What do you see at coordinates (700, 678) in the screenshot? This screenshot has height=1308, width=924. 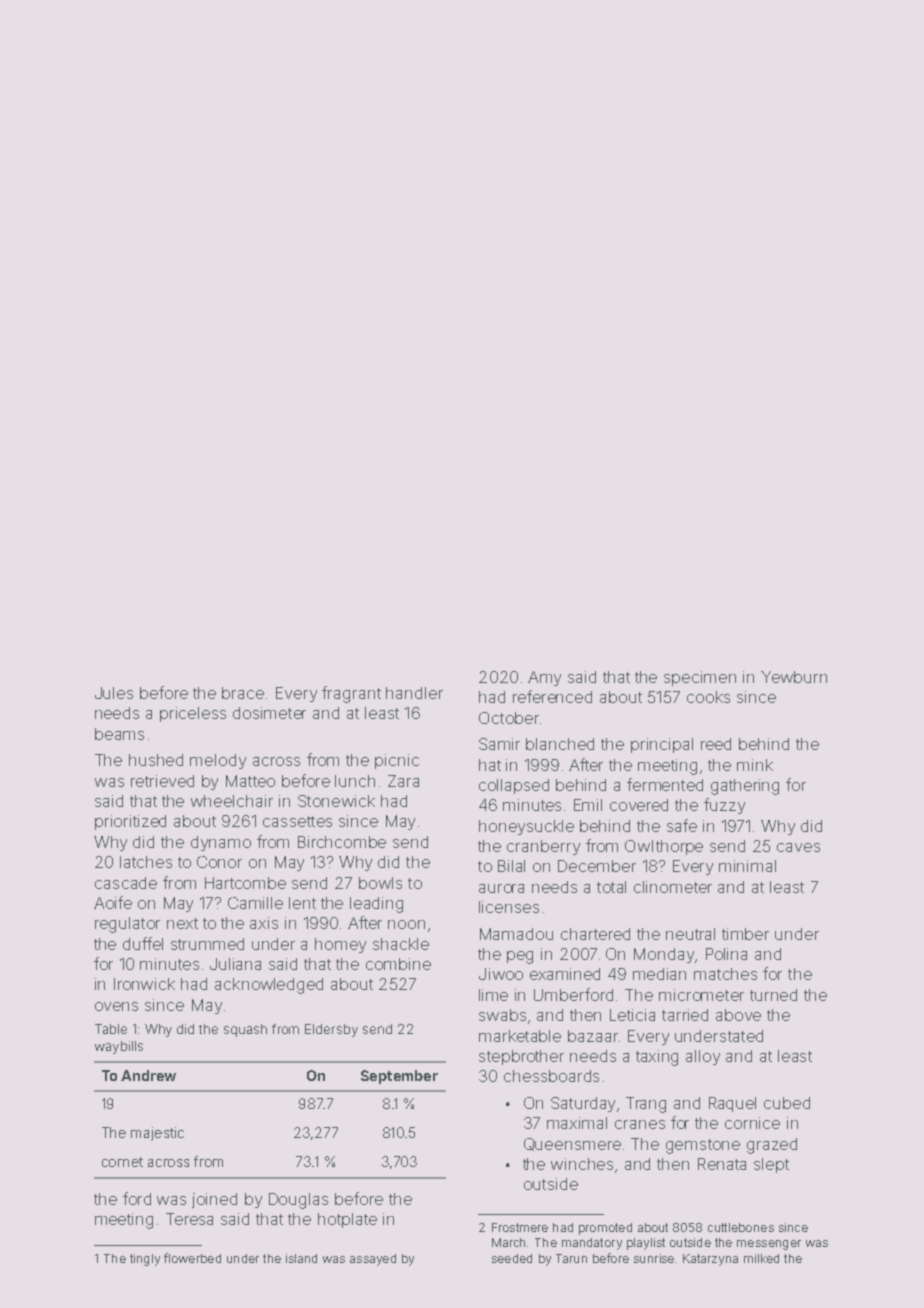 I see `specimen` at bounding box center [700, 678].
